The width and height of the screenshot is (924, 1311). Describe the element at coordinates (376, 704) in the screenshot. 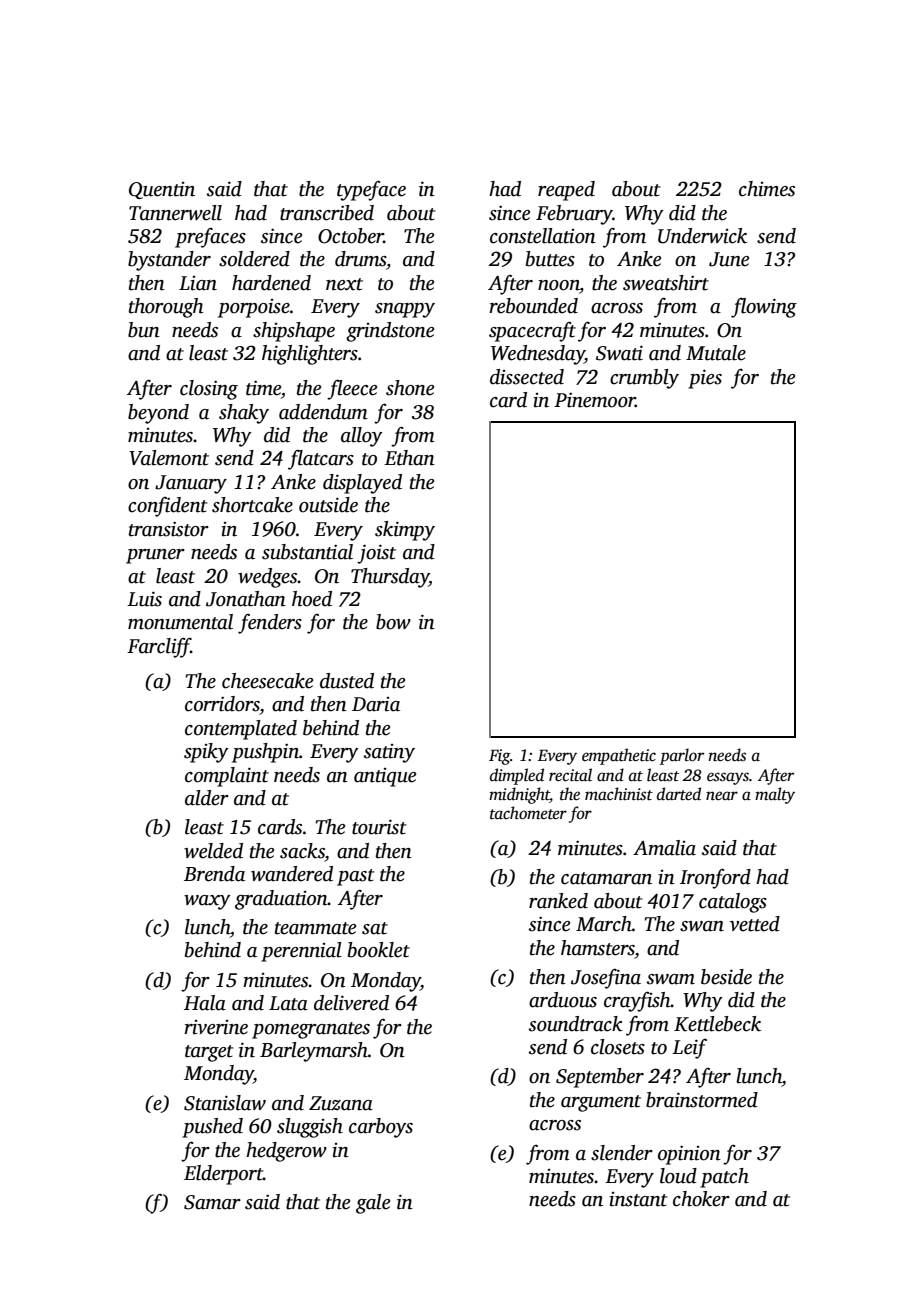

I see `Daria` at that location.
